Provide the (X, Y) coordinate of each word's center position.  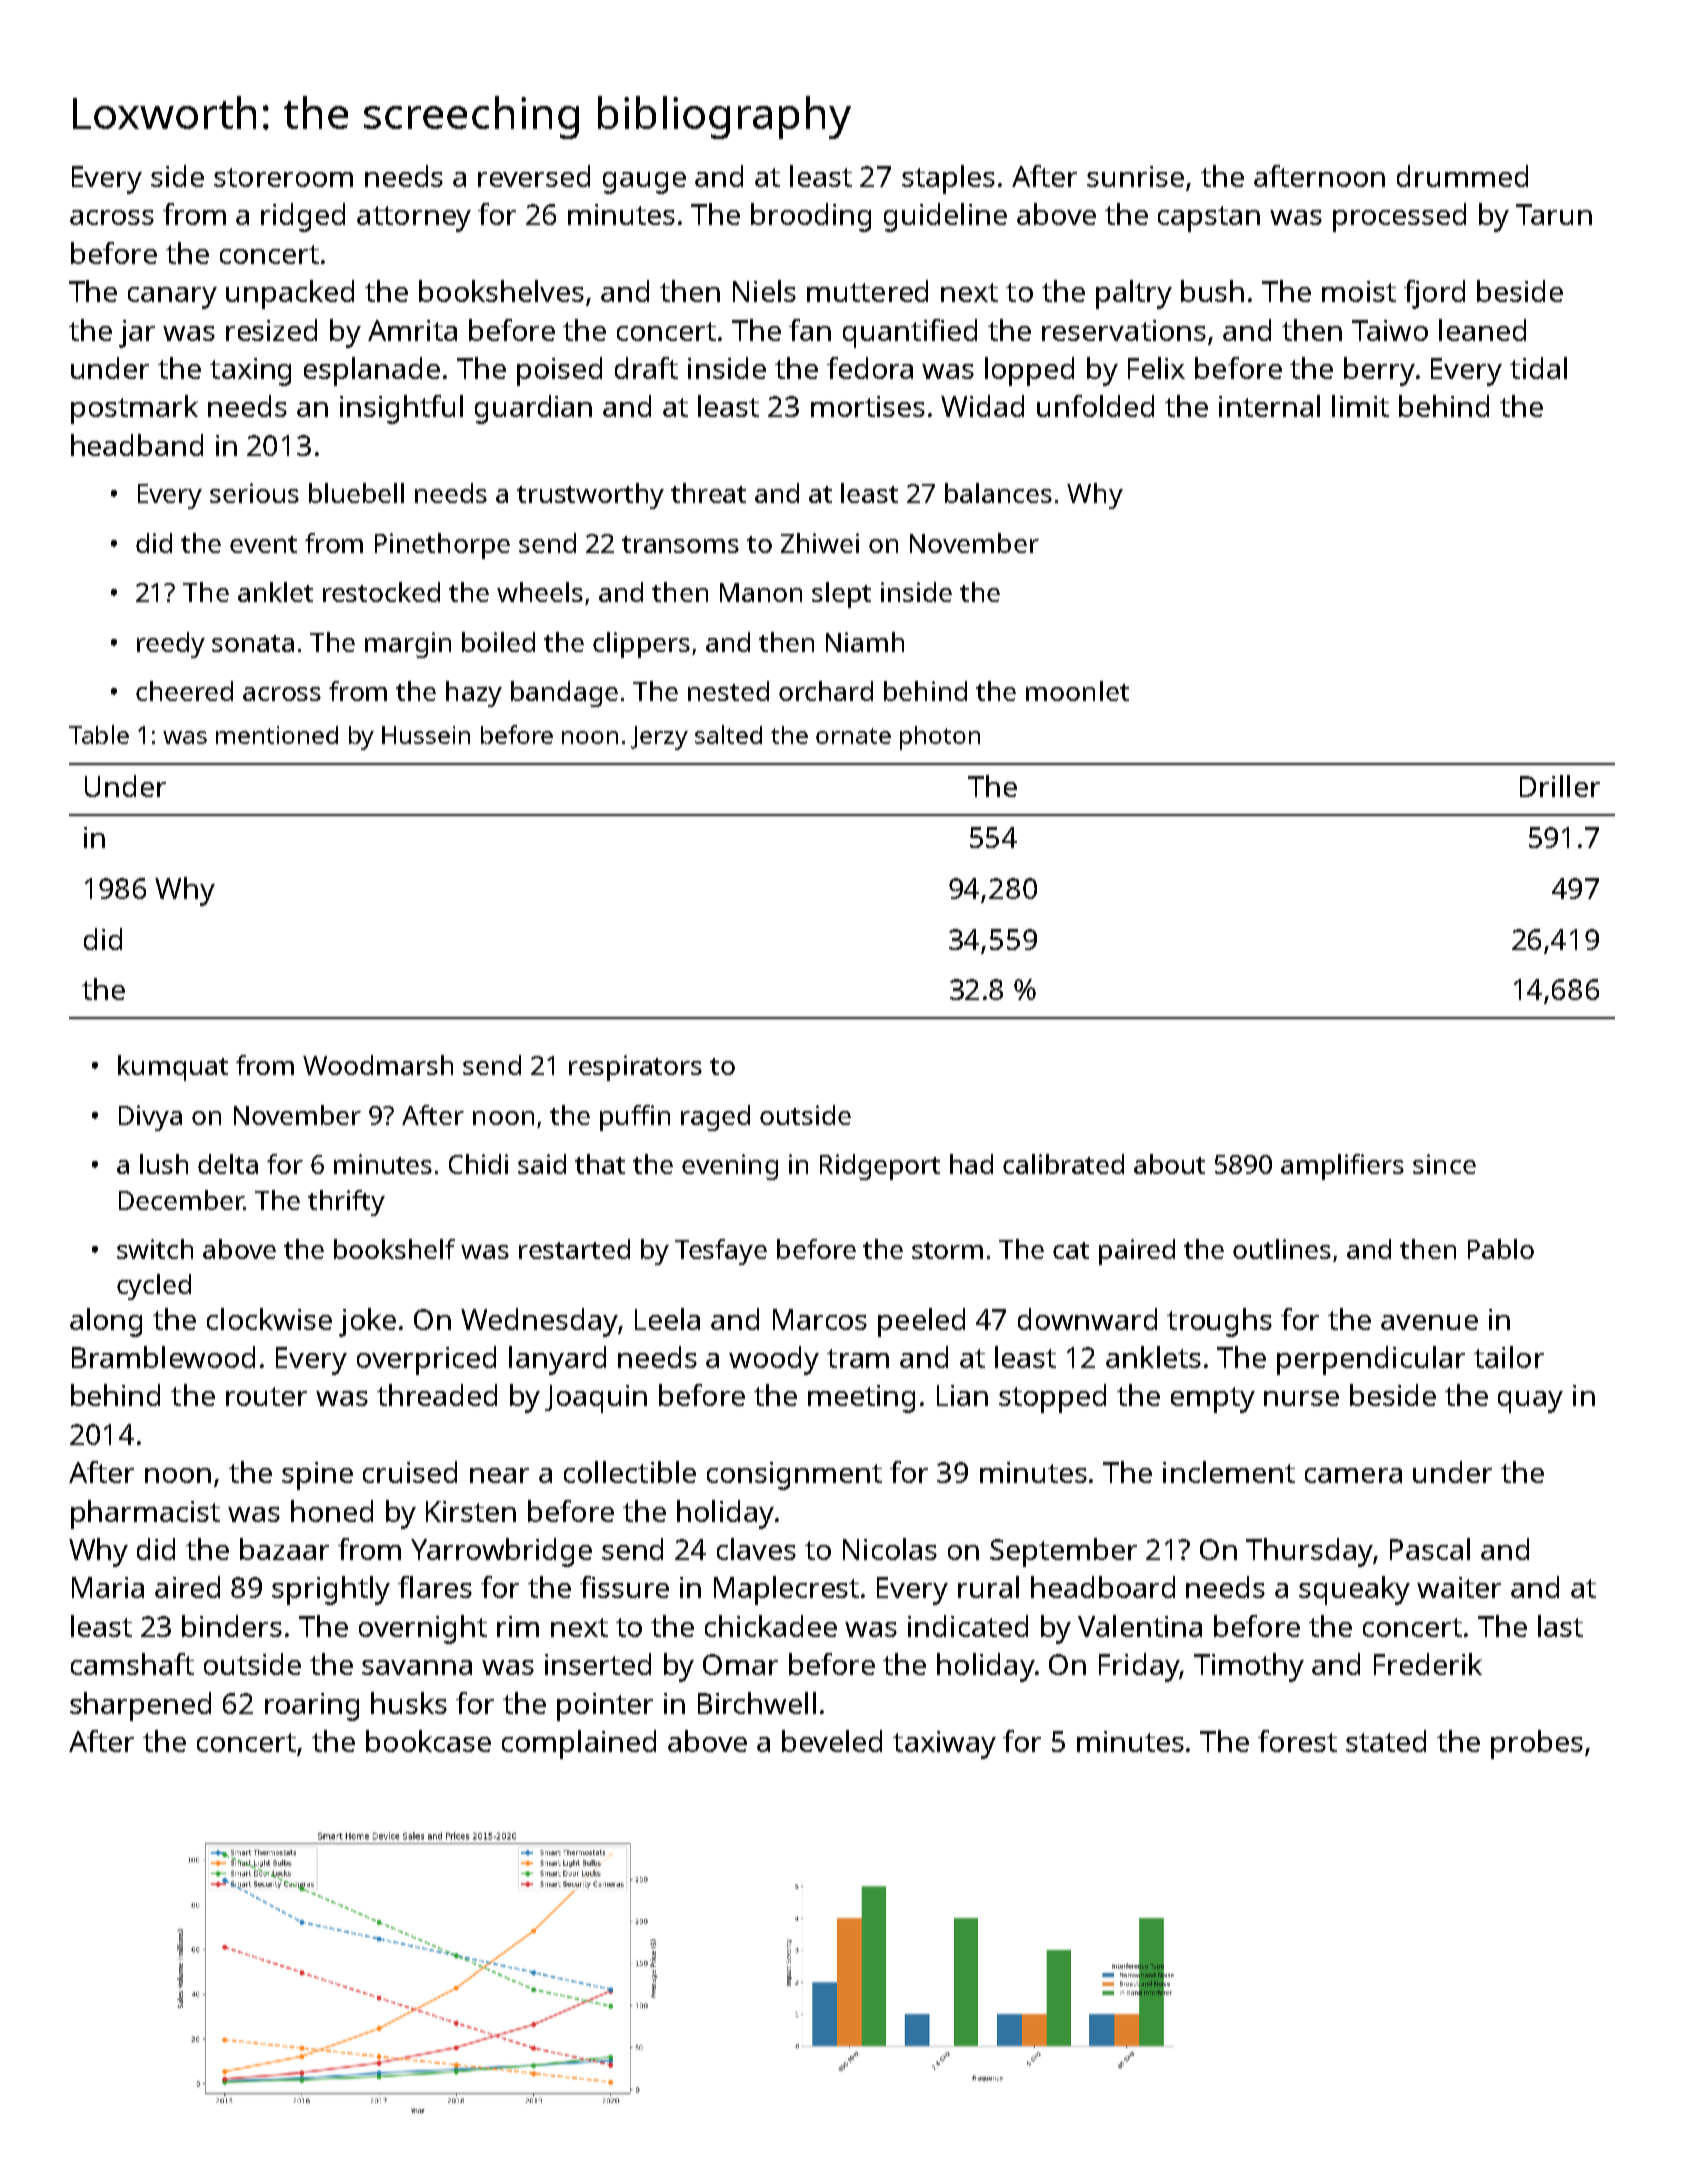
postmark (134, 409)
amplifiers (1342, 1167)
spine (317, 1476)
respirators (635, 1068)
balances (998, 493)
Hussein (426, 735)
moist (1359, 291)
